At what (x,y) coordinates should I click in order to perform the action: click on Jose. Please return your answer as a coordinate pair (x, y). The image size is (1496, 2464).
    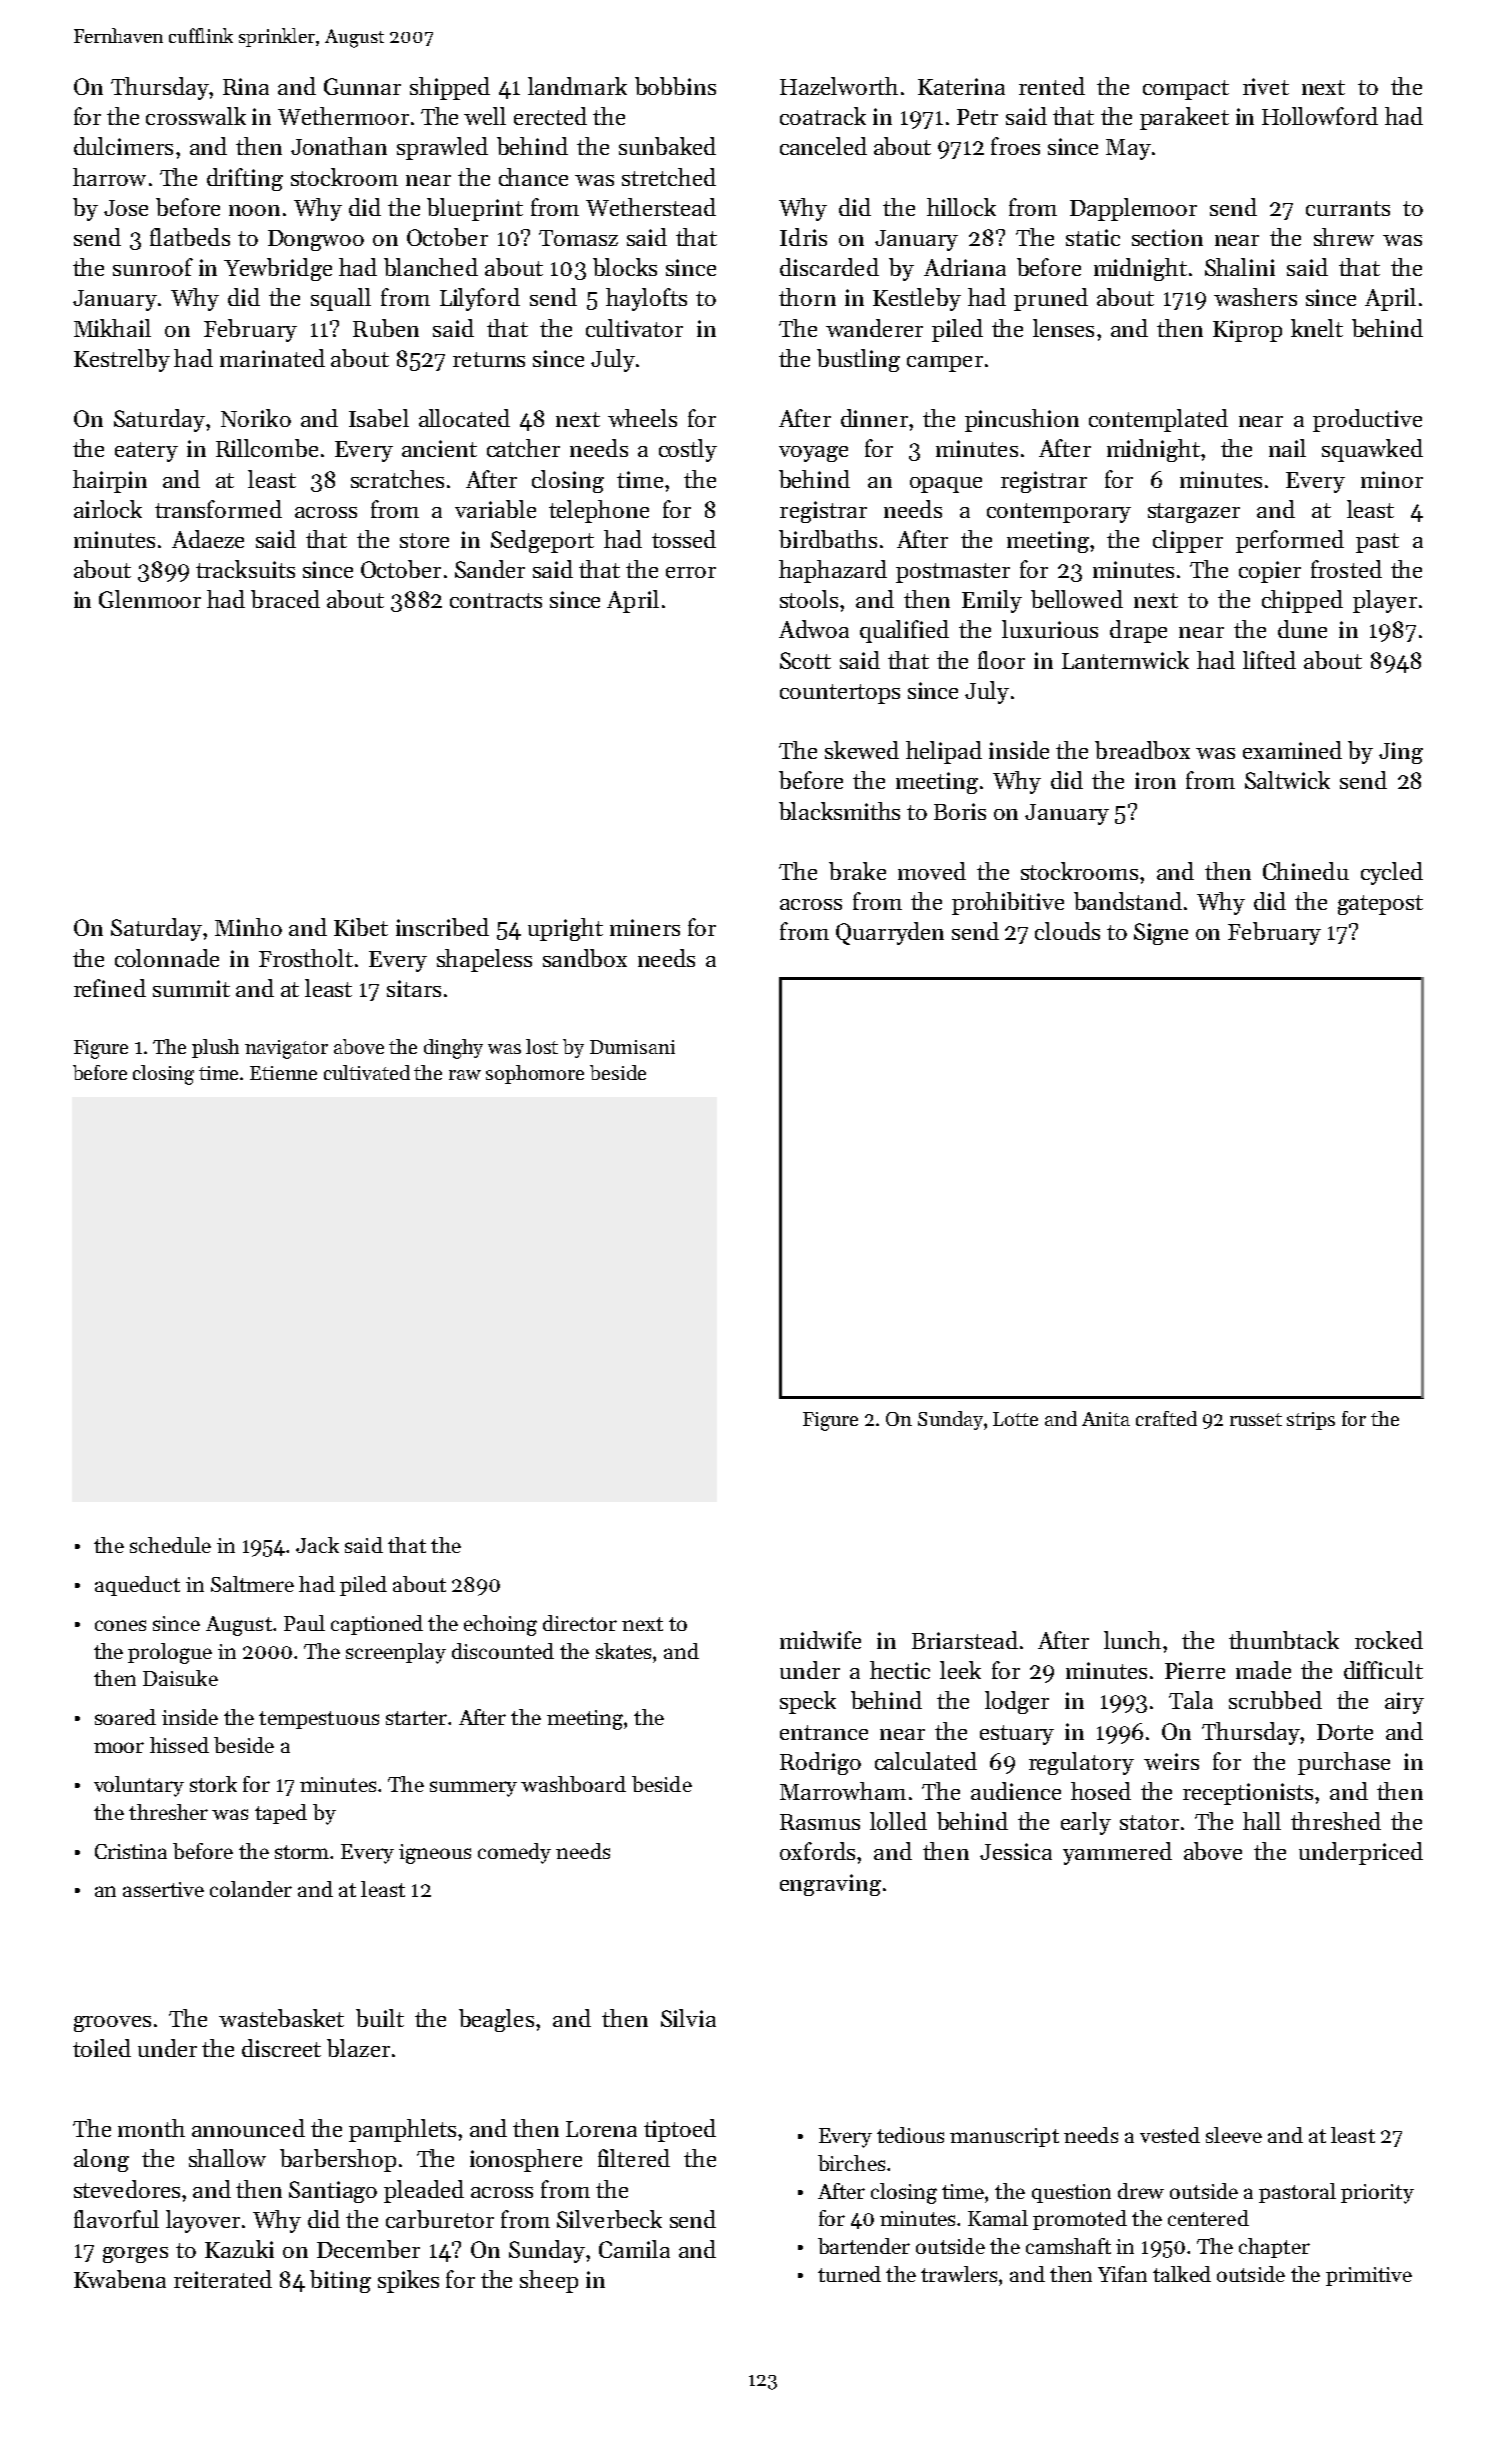
    Looking at the image, I should click on (126, 208).
